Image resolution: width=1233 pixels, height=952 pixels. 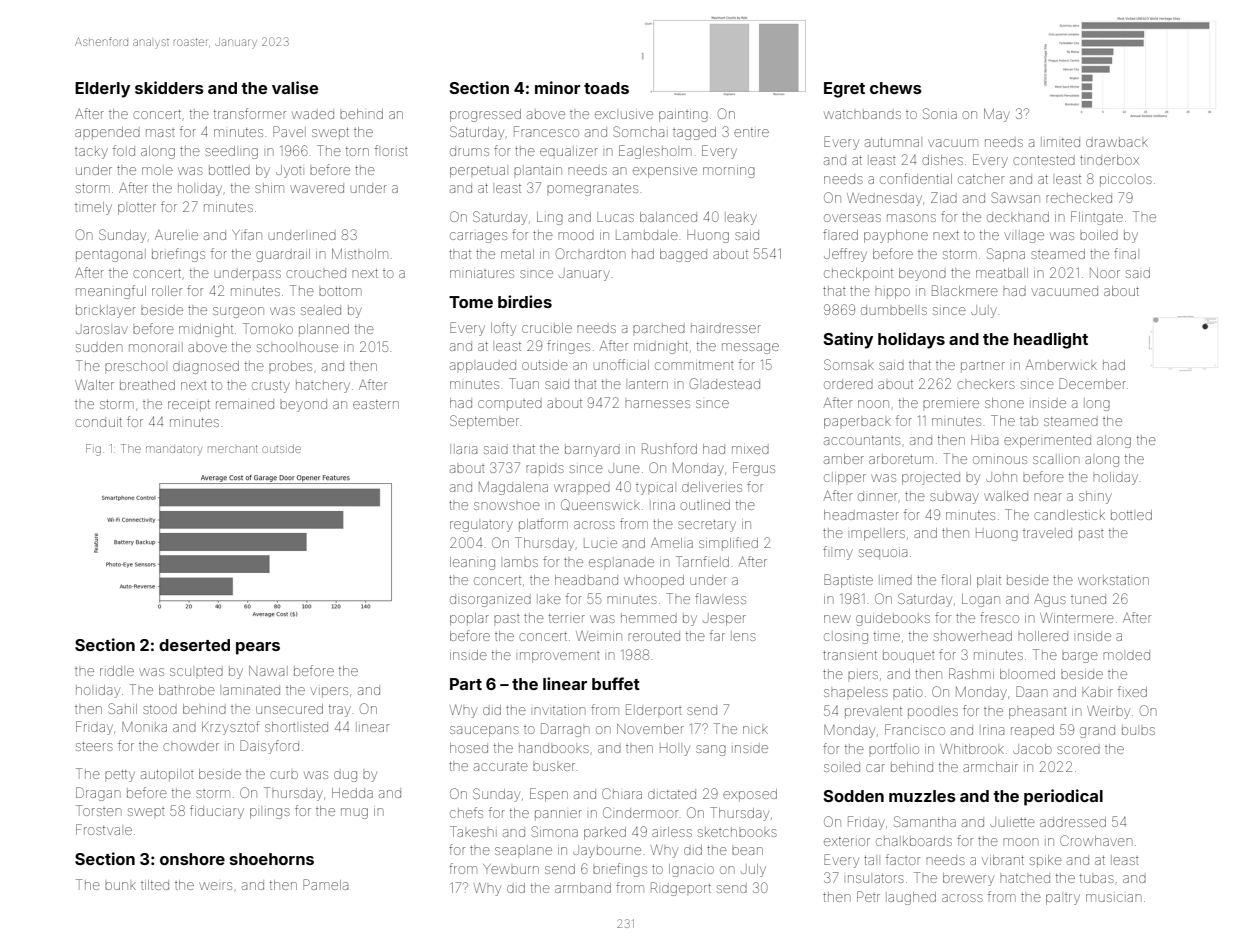 I want to click on mole, so click(x=157, y=170).
